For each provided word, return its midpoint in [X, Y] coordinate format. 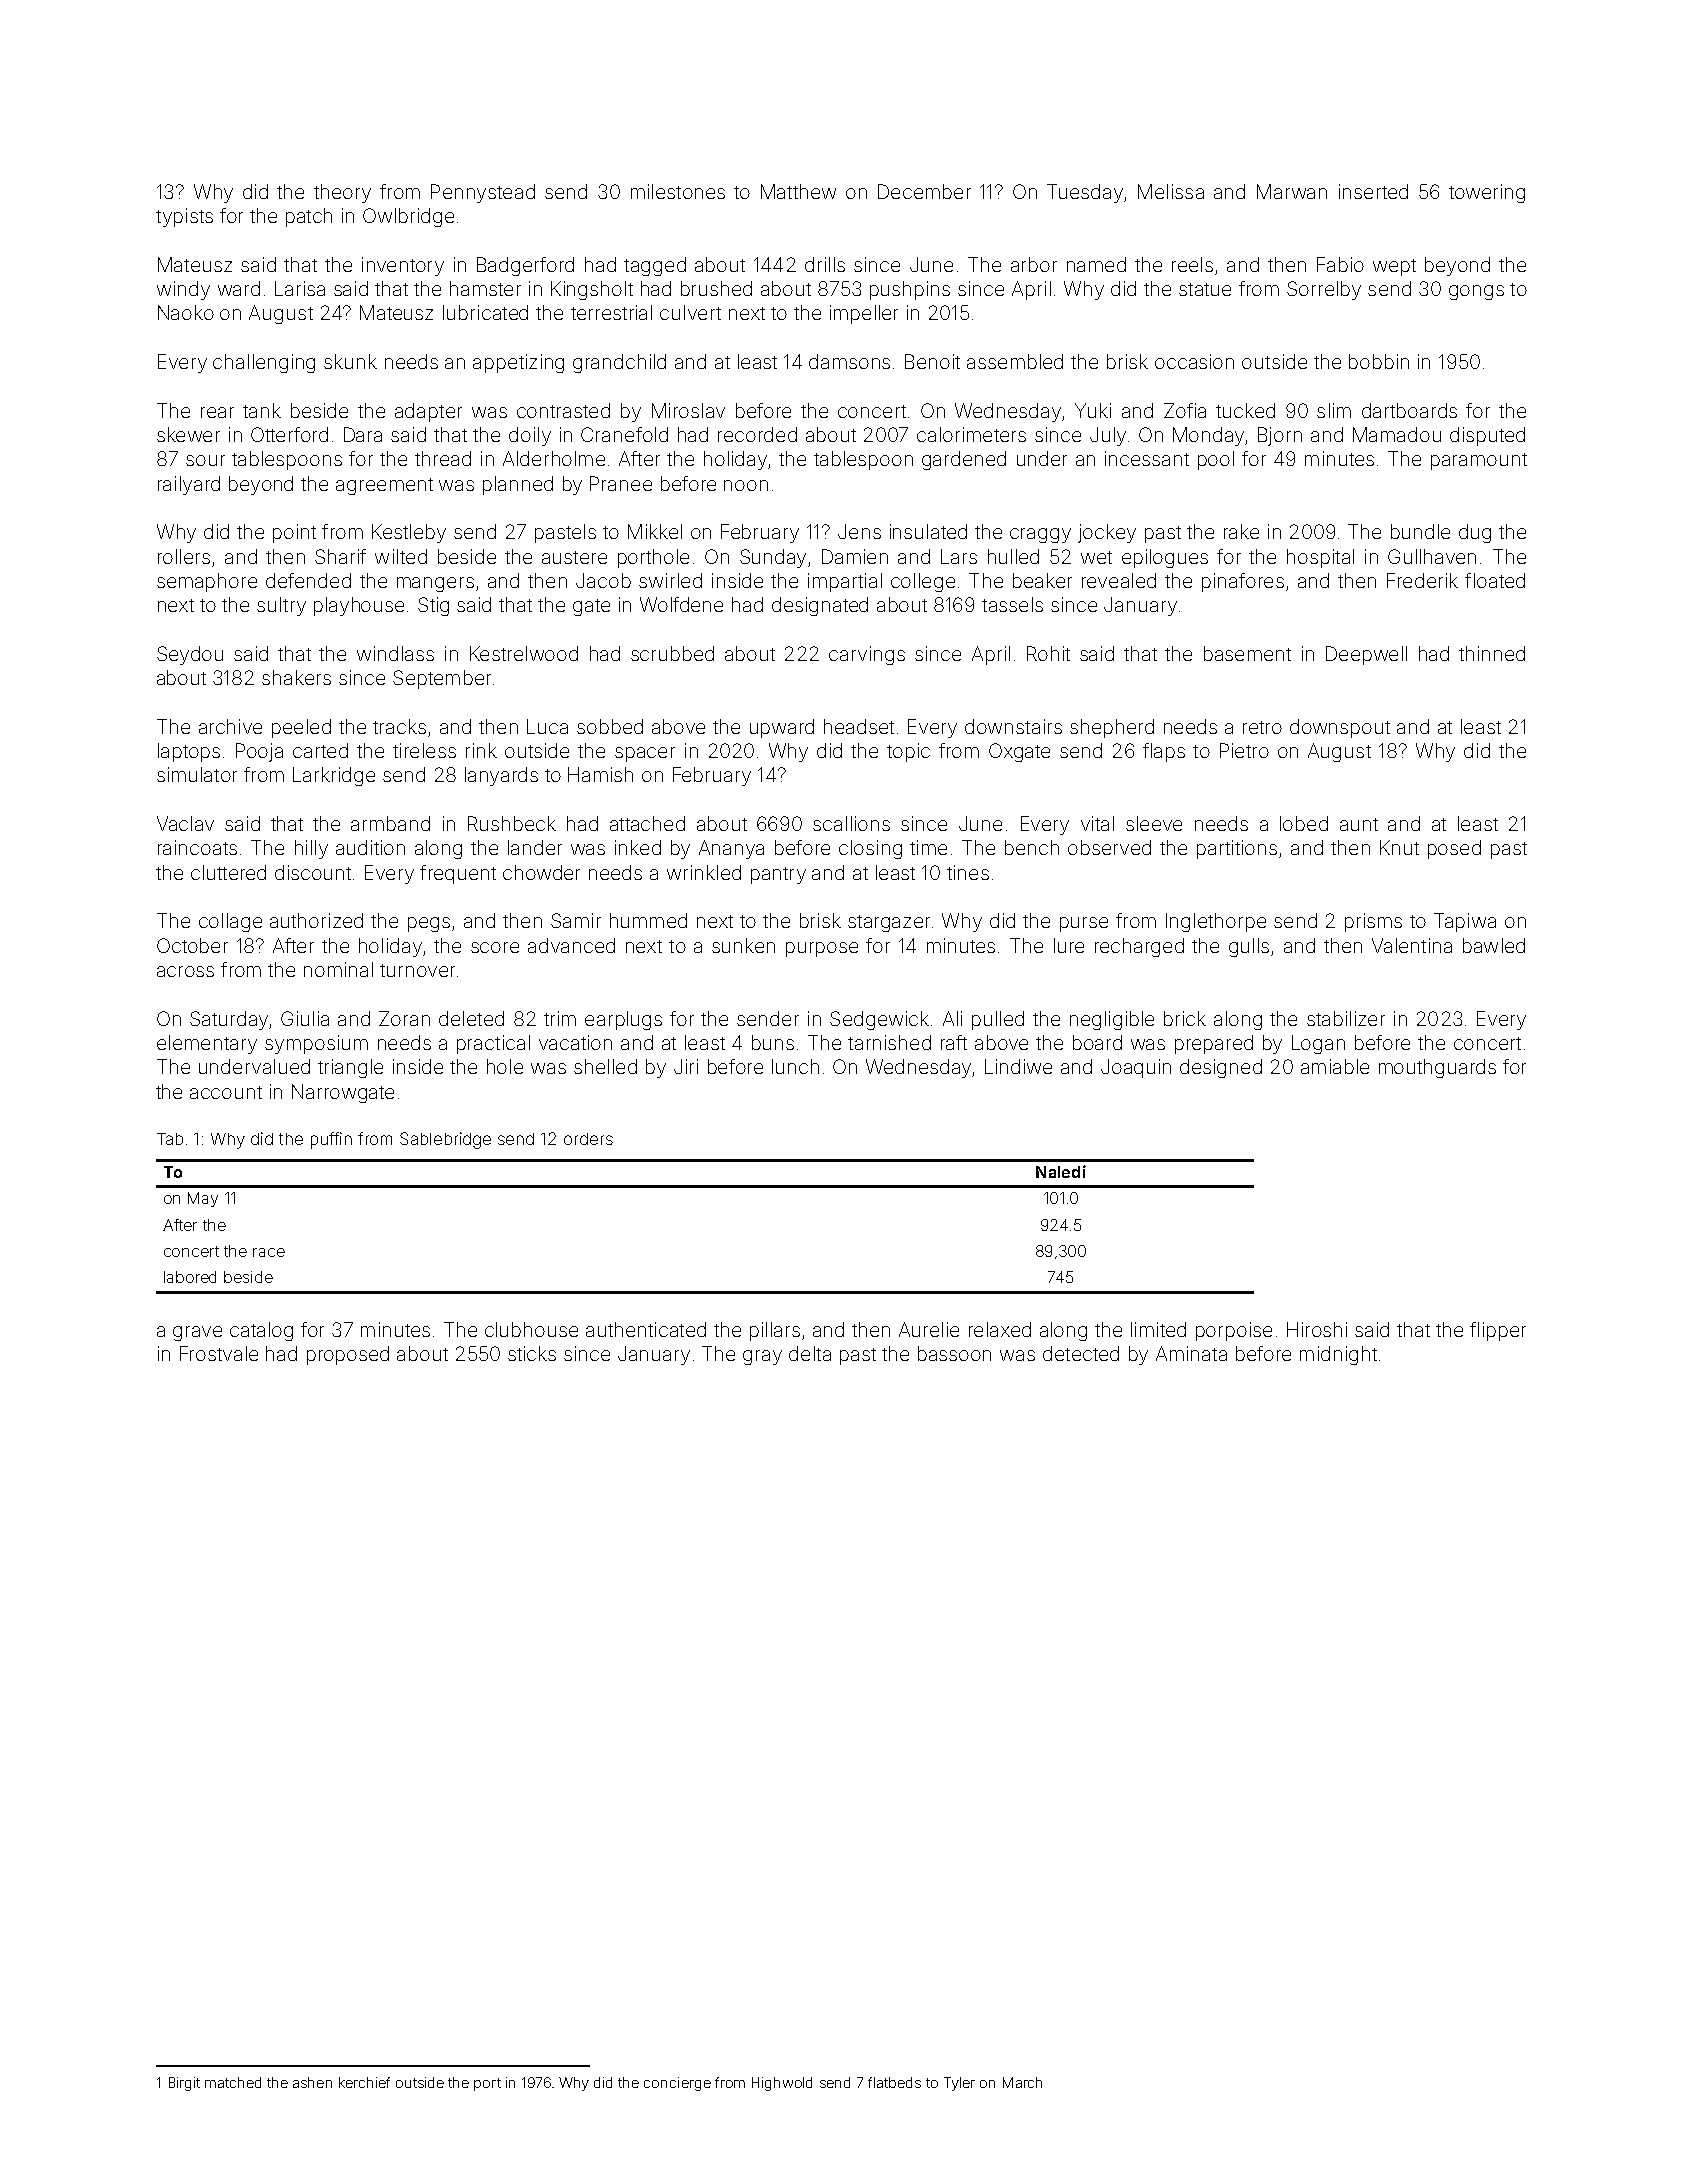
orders [588, 1139]
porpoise [1234, 1331]
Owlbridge [408, 217]
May [203, 1199]
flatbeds [894, 2082]
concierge [677, 2084]
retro [1262, 727]
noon [746, 485]
